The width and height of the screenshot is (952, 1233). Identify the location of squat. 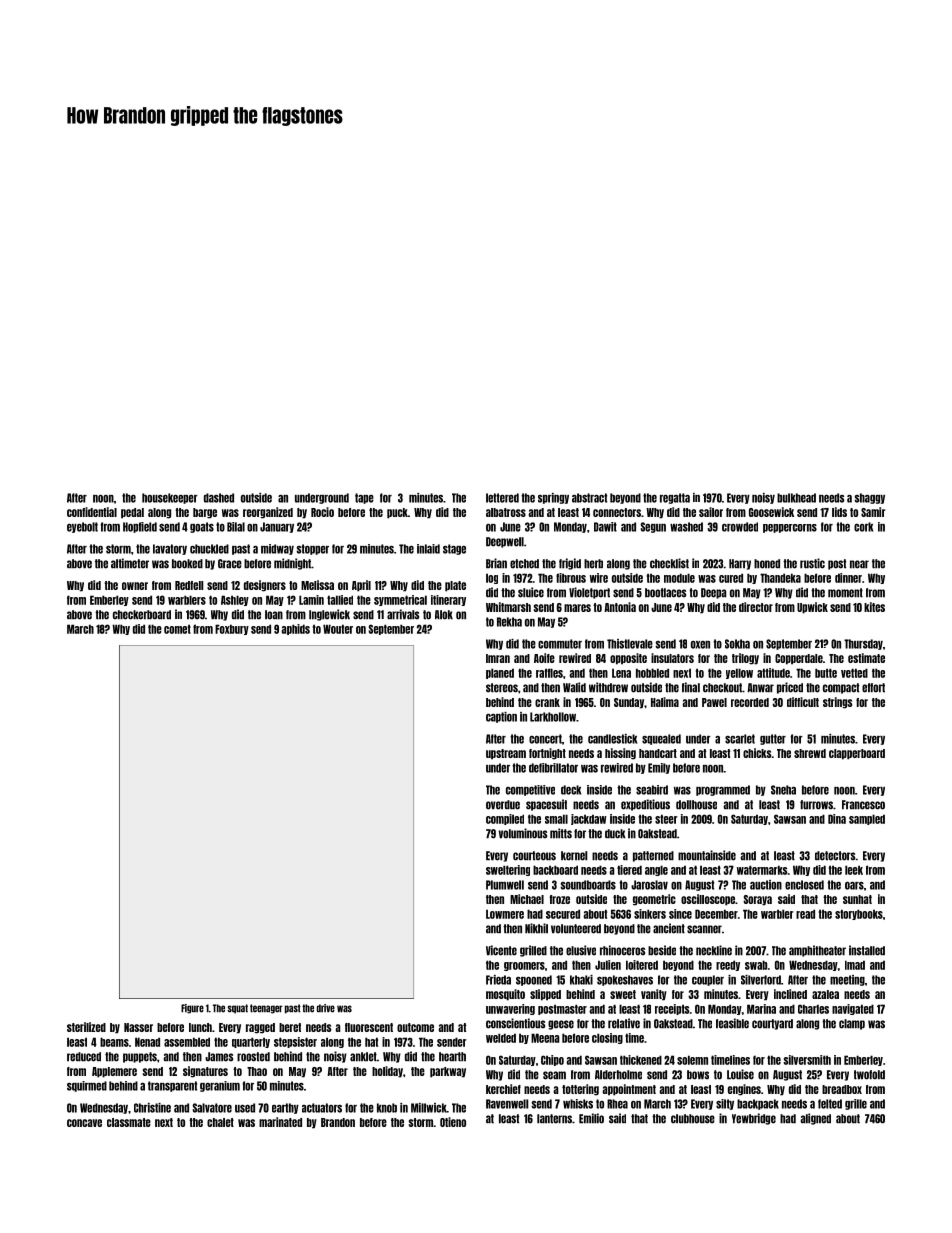
(237, 1009).
